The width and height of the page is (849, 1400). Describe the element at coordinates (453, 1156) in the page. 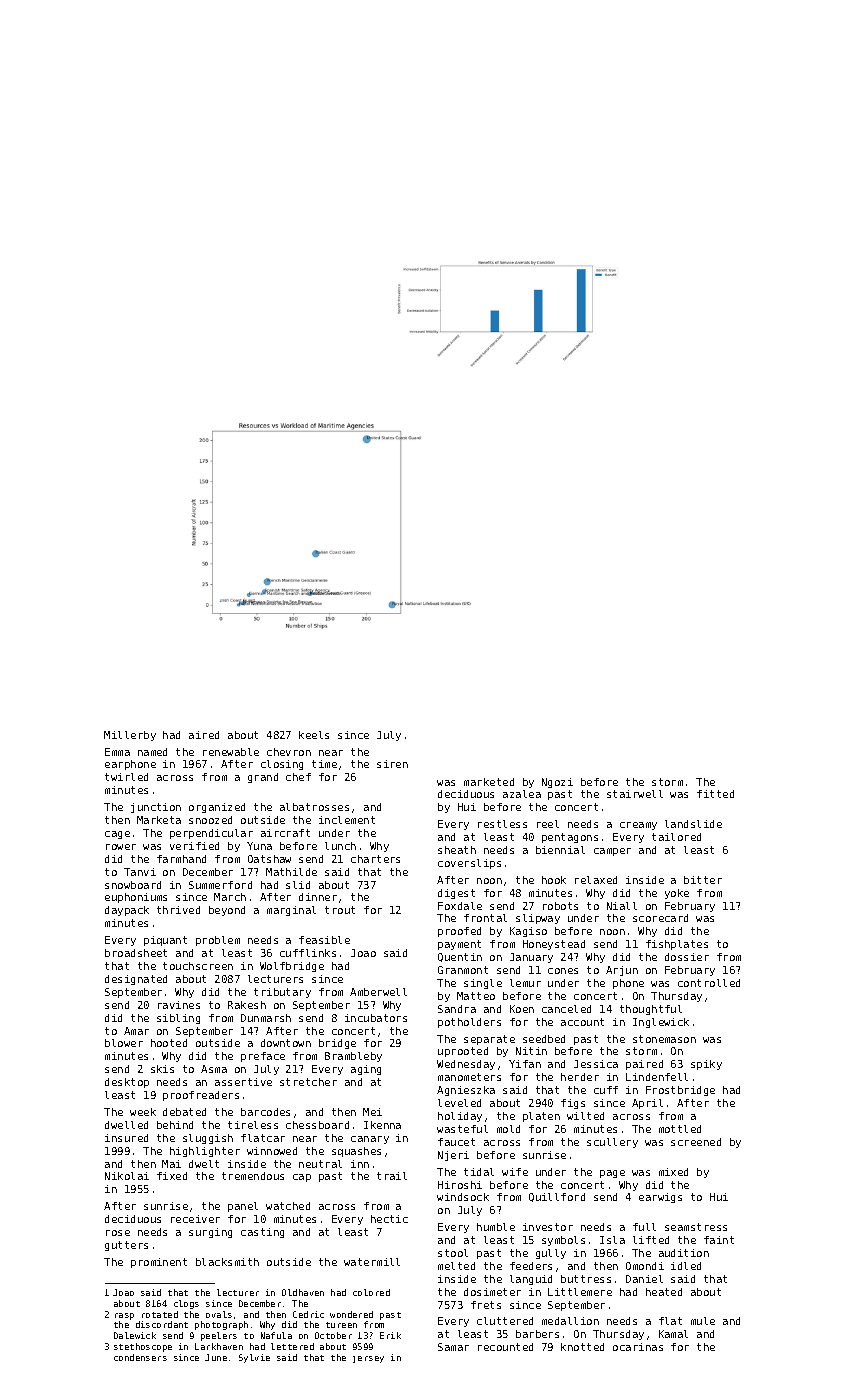

I see `Njeri` at that location.
